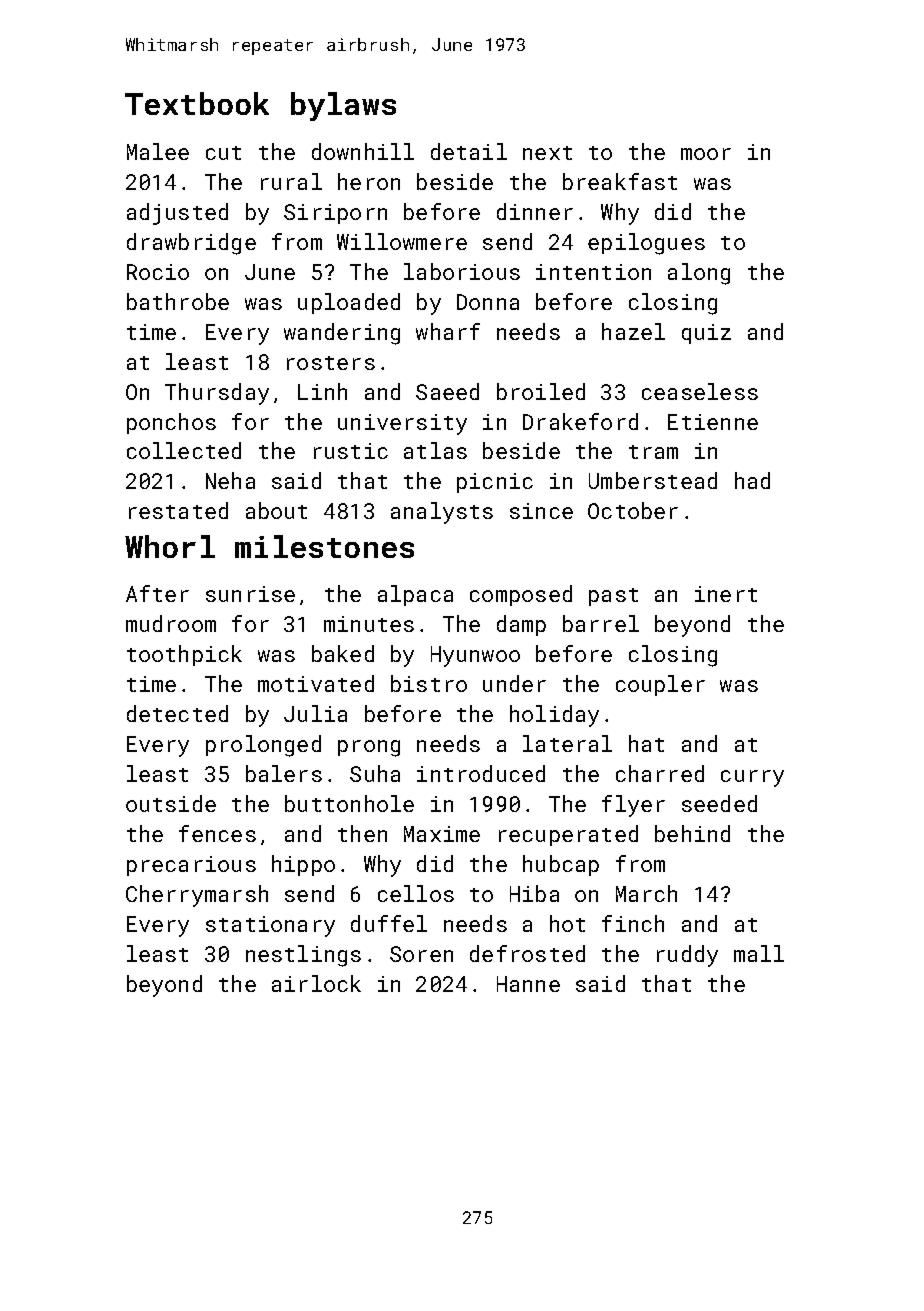 Image resolution: width=924 pixels, height=1311 pixels. Describe the element at coordinates (752, 480) in the image. I see `had` at that location.
